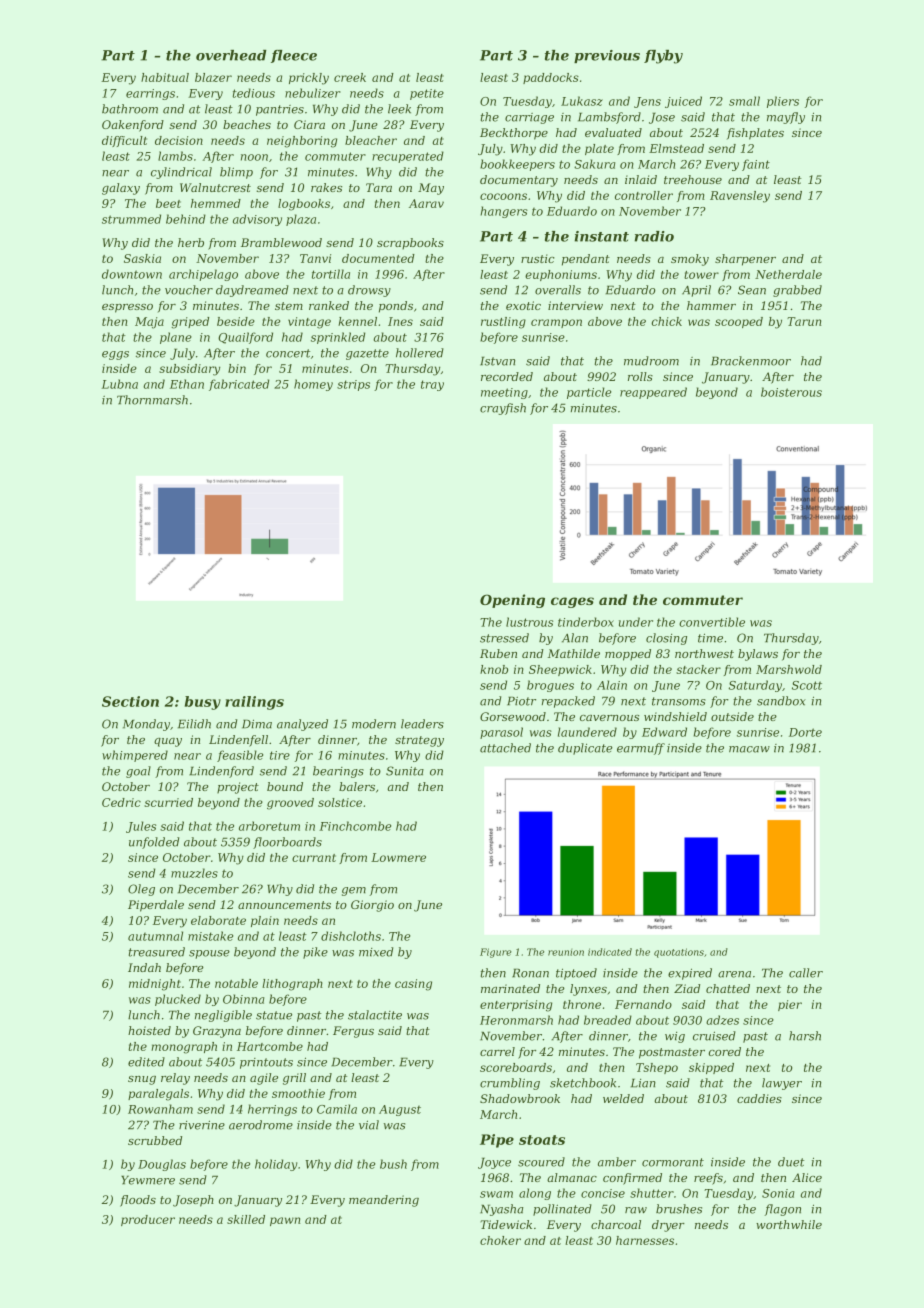 Image resolution: width=924 pixels, height=1308 pixels. What do you see at coordinates (651, 361) in the screenshot?
I see `mudroom` at bounding box center [651, 361].
